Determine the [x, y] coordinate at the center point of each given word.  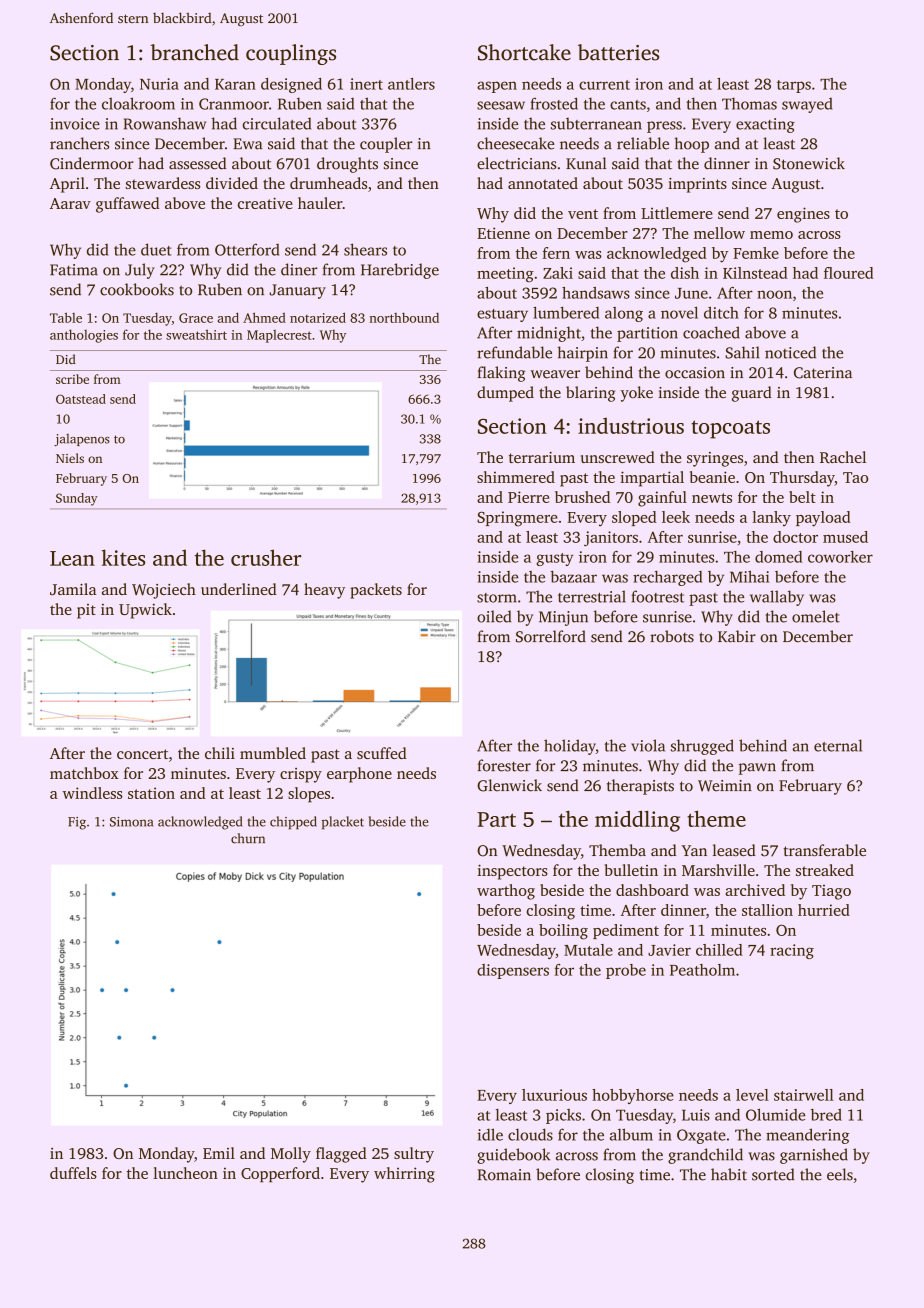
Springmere [517, 519]
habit [729, 1174]
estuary [502, 315]
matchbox [84, 773]
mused [845, 537]
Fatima [74, 270]
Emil [219, 1153]
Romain [504, 1175]
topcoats [730, 429]
